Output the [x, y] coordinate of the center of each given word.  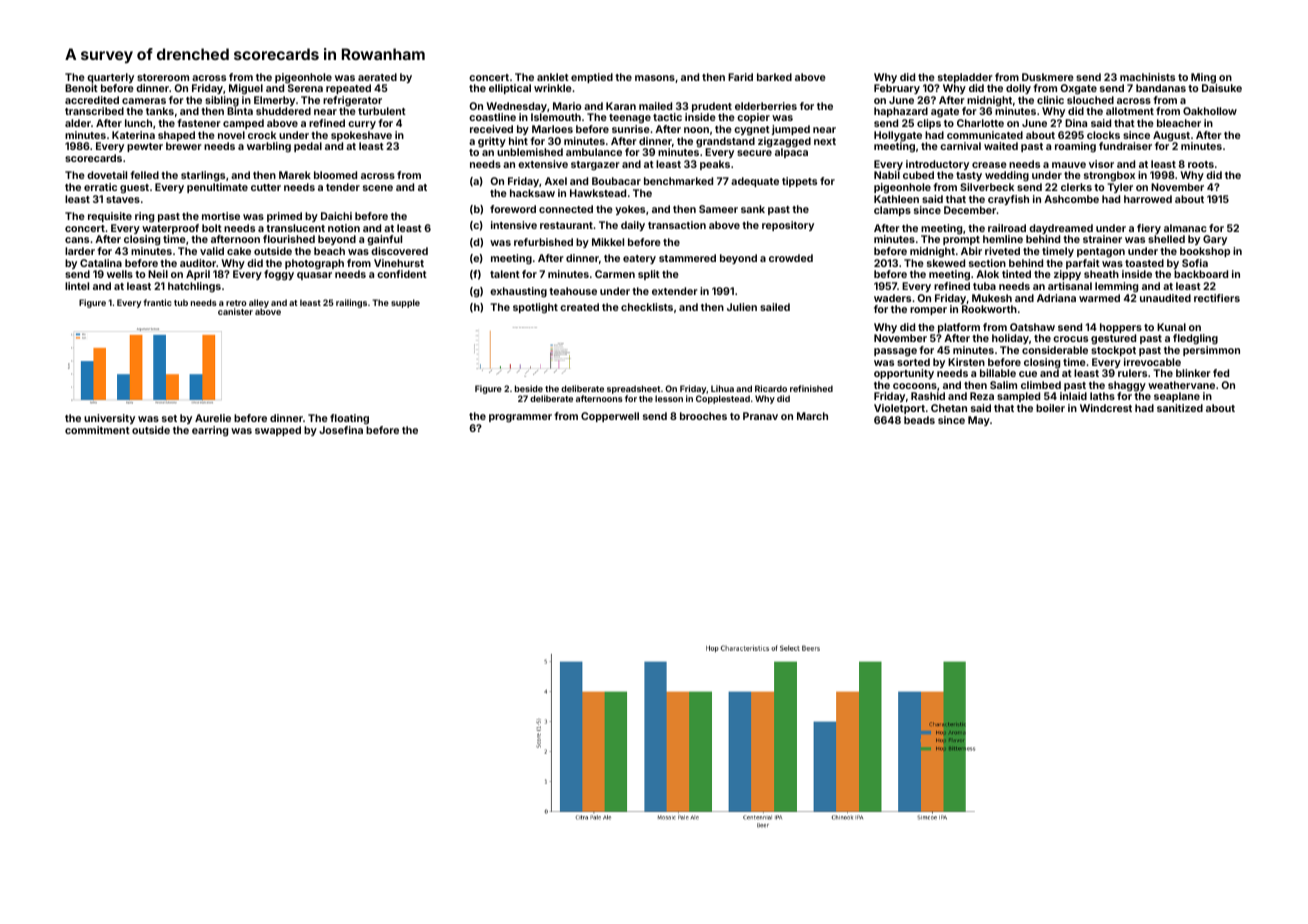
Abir [971, 251]
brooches [703, 416]
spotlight [535, 308]
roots [1201, 164]
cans [77, 240]
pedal [308, 147]
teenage [630, 119]
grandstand [725, 142]
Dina [1076, 123]
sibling [222, 101]
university [109, 419]
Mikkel [608, 242]
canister [235, 311]
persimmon [1211, 351]
